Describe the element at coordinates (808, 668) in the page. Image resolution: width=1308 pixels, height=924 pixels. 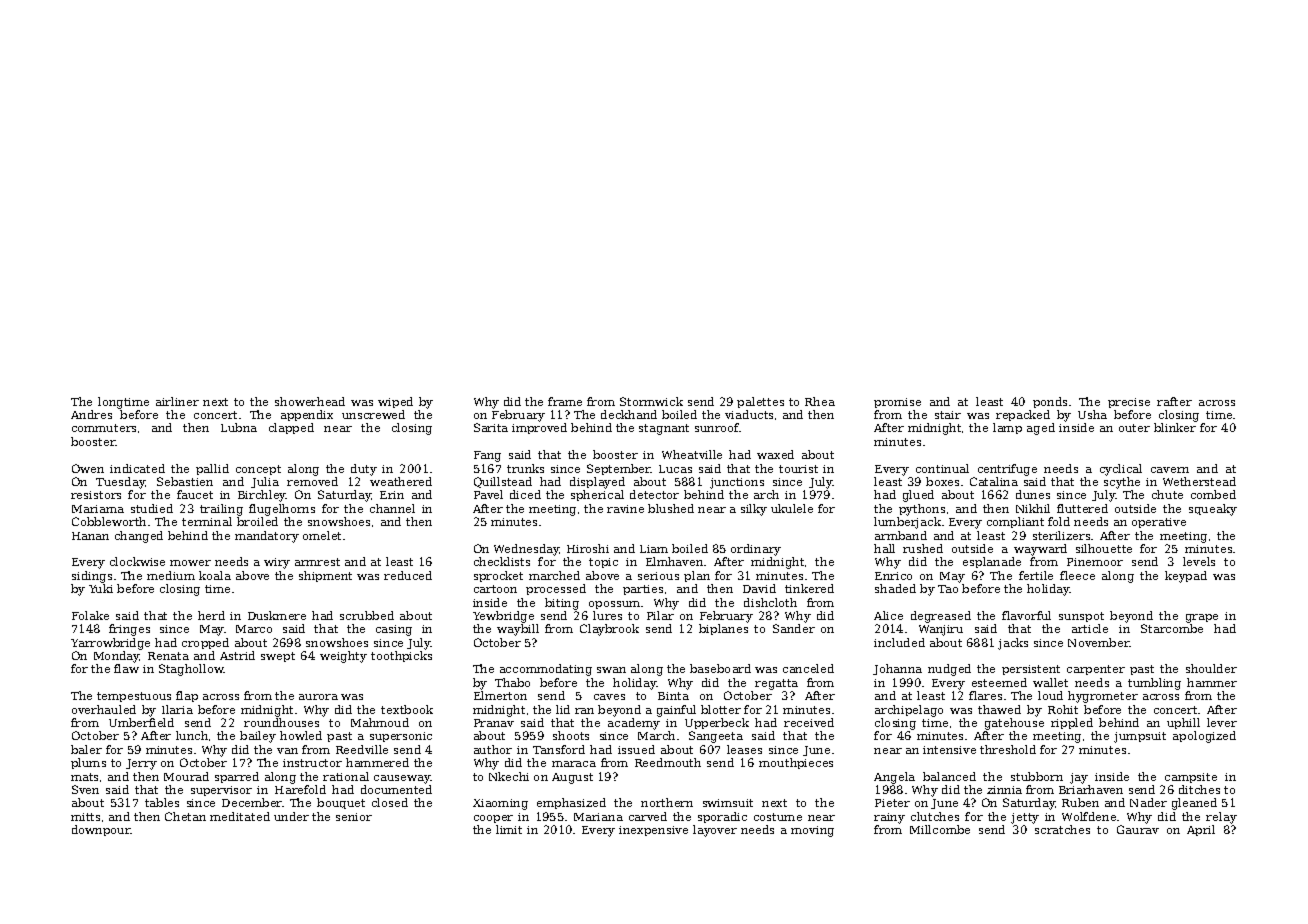
I see `canceled` at that location.
